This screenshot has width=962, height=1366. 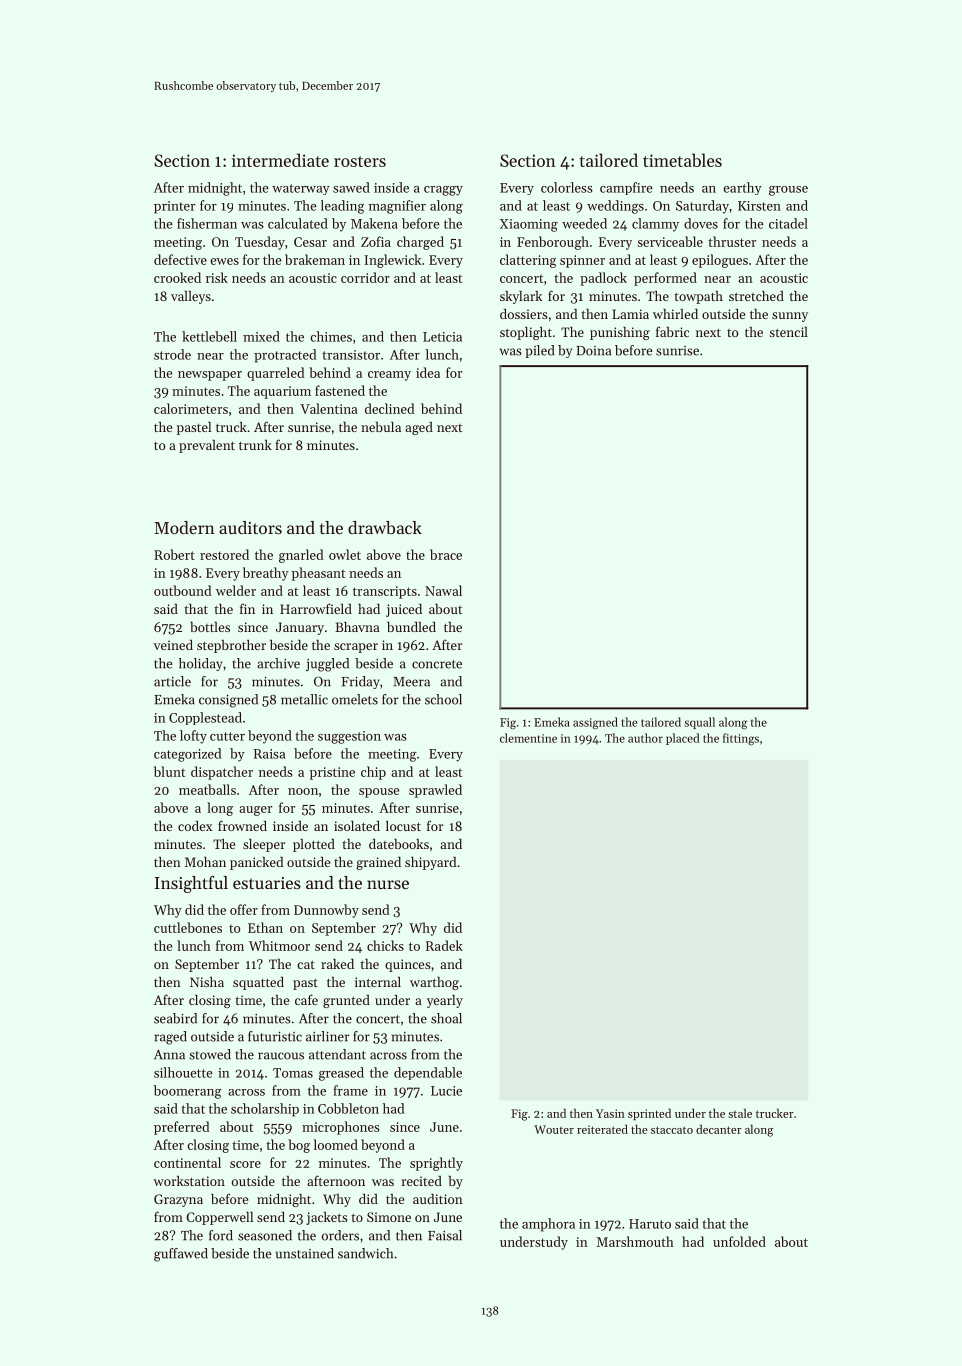 What do you see at coordinates (443, 590) in the screenshot?
I see `Nawal` at bounding box center [443, 590].
